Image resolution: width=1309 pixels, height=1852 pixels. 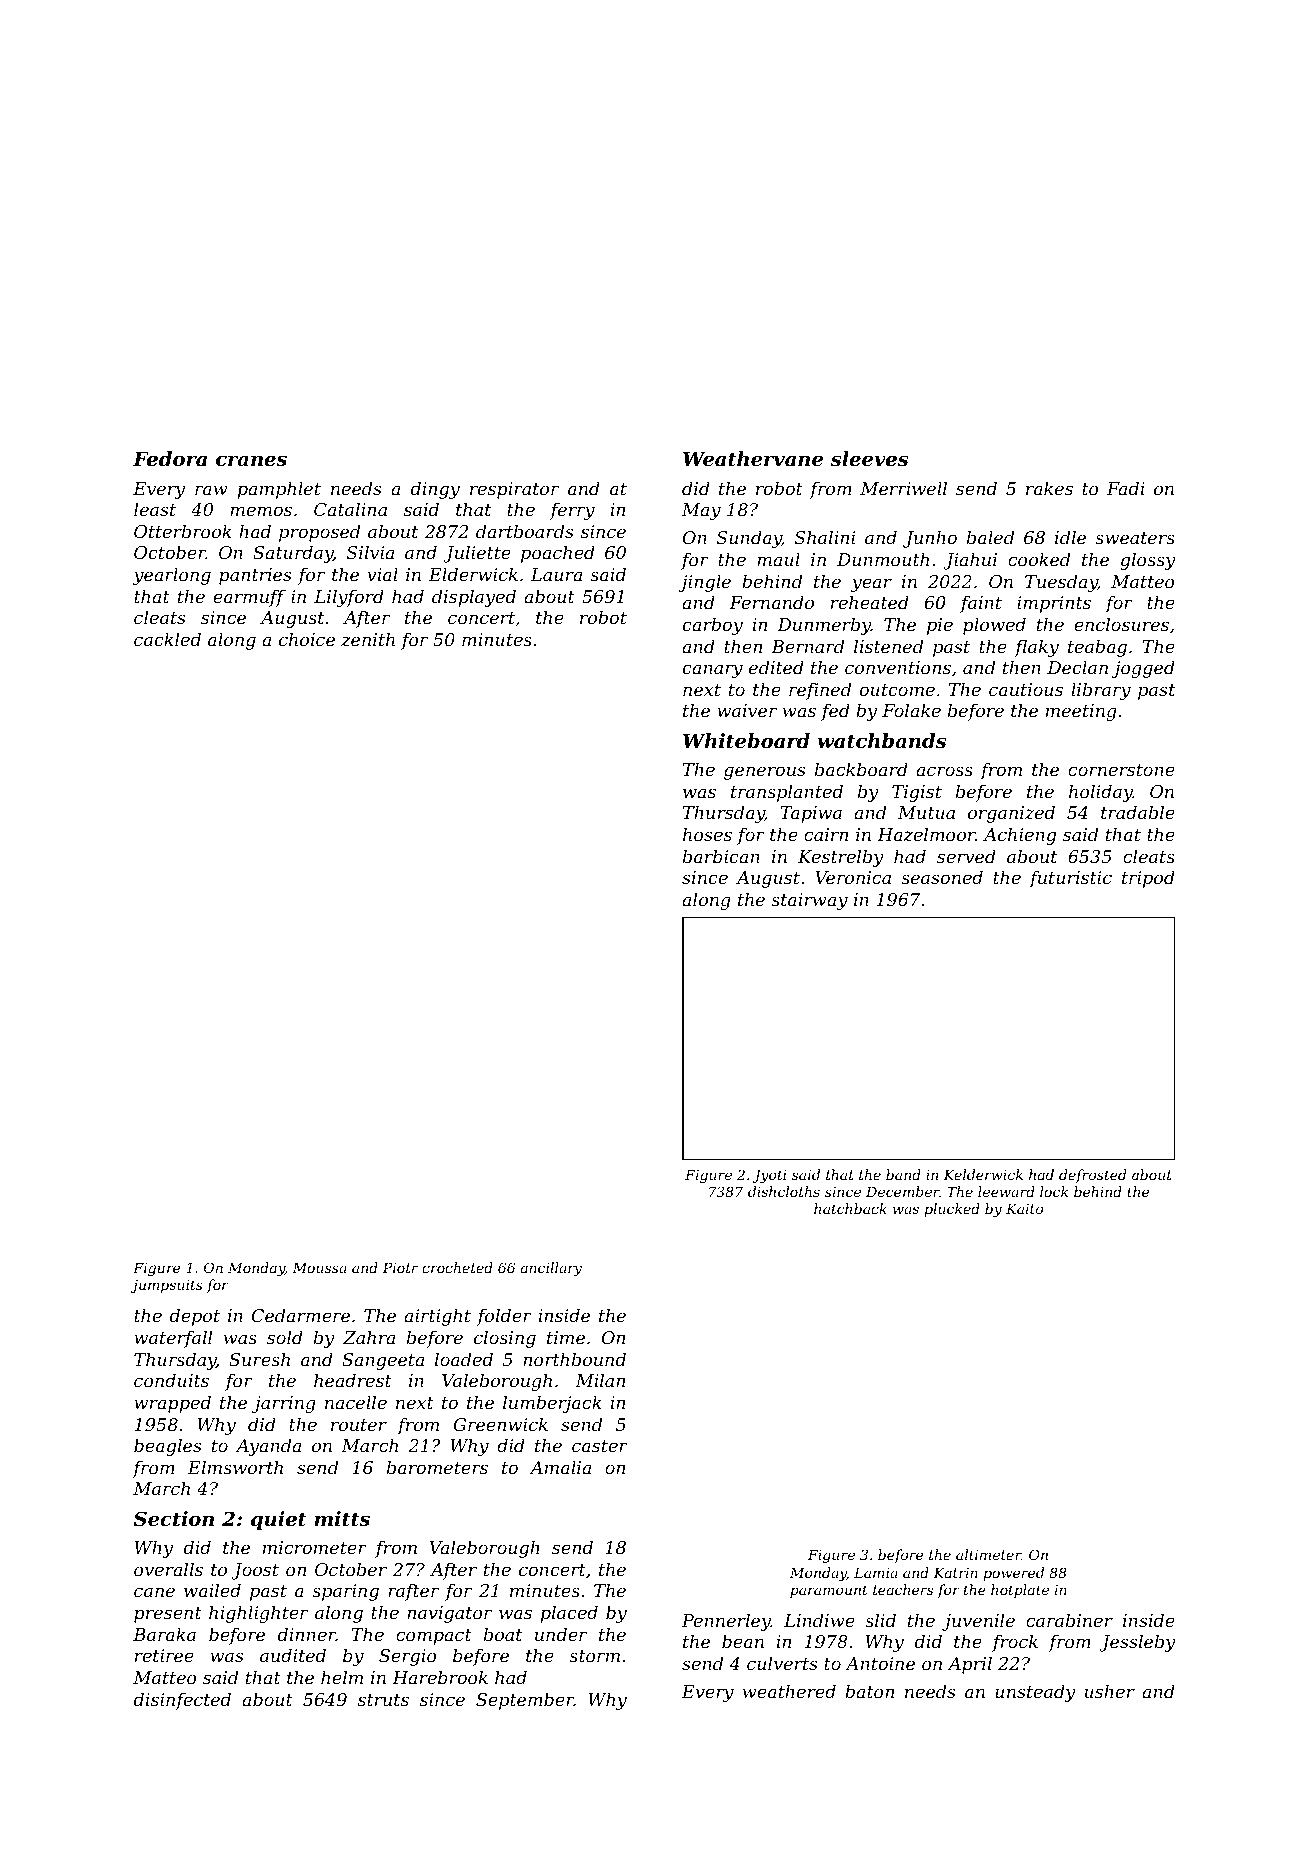 I want to click on dartboards, so click(x=525, y=531).
